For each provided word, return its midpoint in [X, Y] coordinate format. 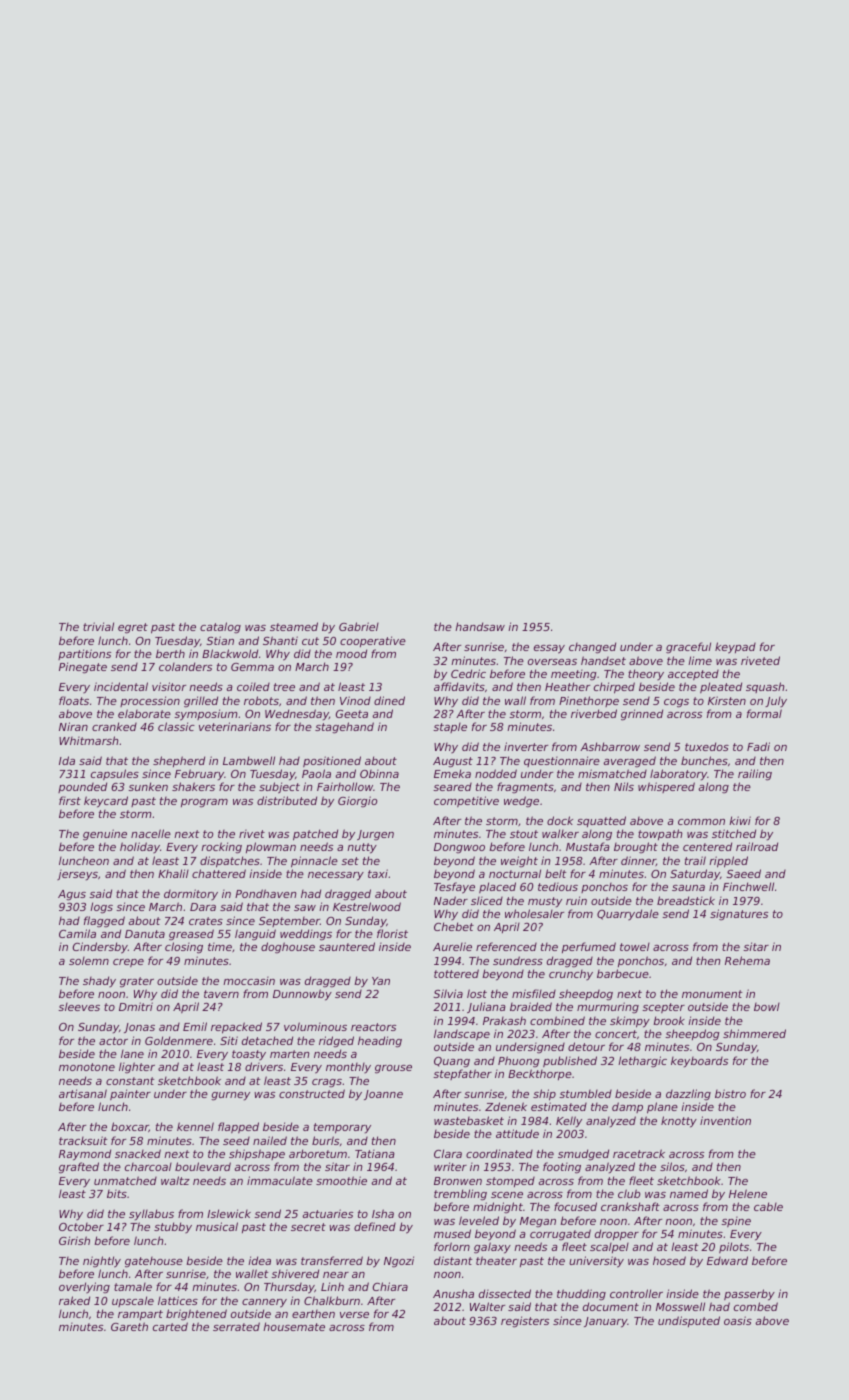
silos [672, 1166]
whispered [666, 787]
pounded [82, 787]
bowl [767, 1007]
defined [375, 1226]
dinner [638, 861]
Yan [381, 981]
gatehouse [154, 1262]
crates [206, 921]
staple [450, 728]
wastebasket [469, 1120]
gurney [230, 1096]
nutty [362, 848]
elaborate [144, 713]
